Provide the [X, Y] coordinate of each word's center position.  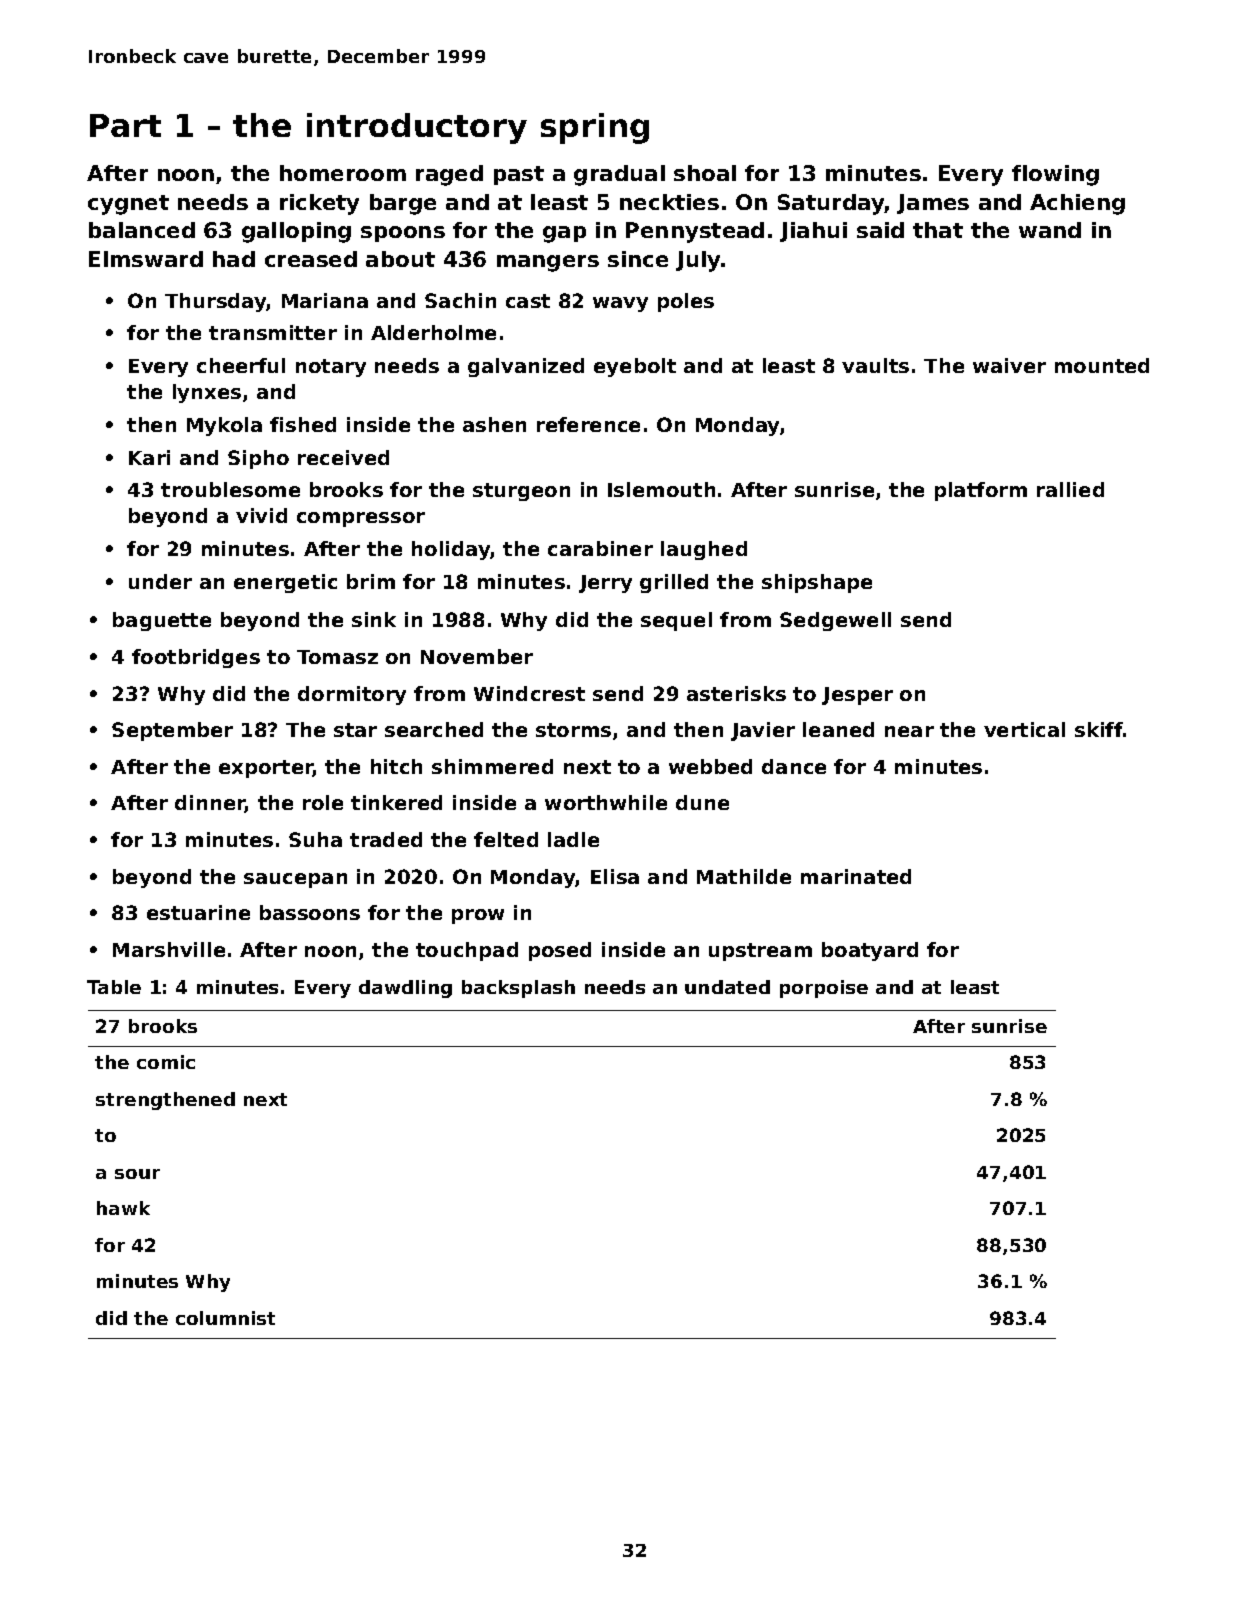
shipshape [817, 583]
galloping [296, 232]
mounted [1102, 365]
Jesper [857, 696]
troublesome [230, 489]
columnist [225, 1318]
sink [374, 619]
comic [166, 1062]
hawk [123, 1208]
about [400, 259]
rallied [1070, 489]
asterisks [736, 693]
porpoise [824, 989]
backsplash [518, 989]
